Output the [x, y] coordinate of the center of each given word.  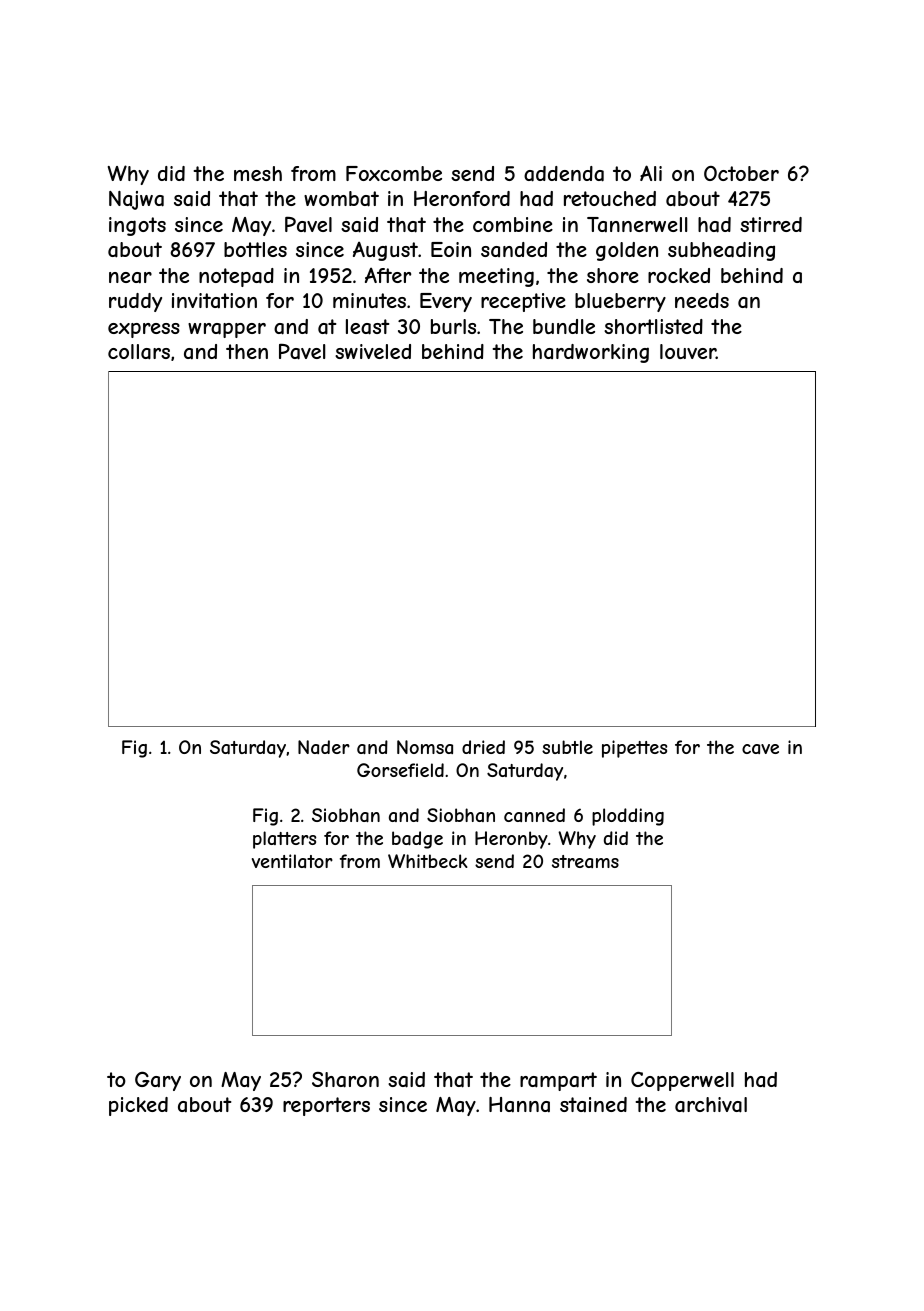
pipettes [634, 749]
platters [284, 840]
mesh [258, 173]
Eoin [451, 249]
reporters [326, 1106]
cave [760, 749]
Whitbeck [428, 861]
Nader [324, 747]
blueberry [620, 302]
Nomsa [425, 747]
